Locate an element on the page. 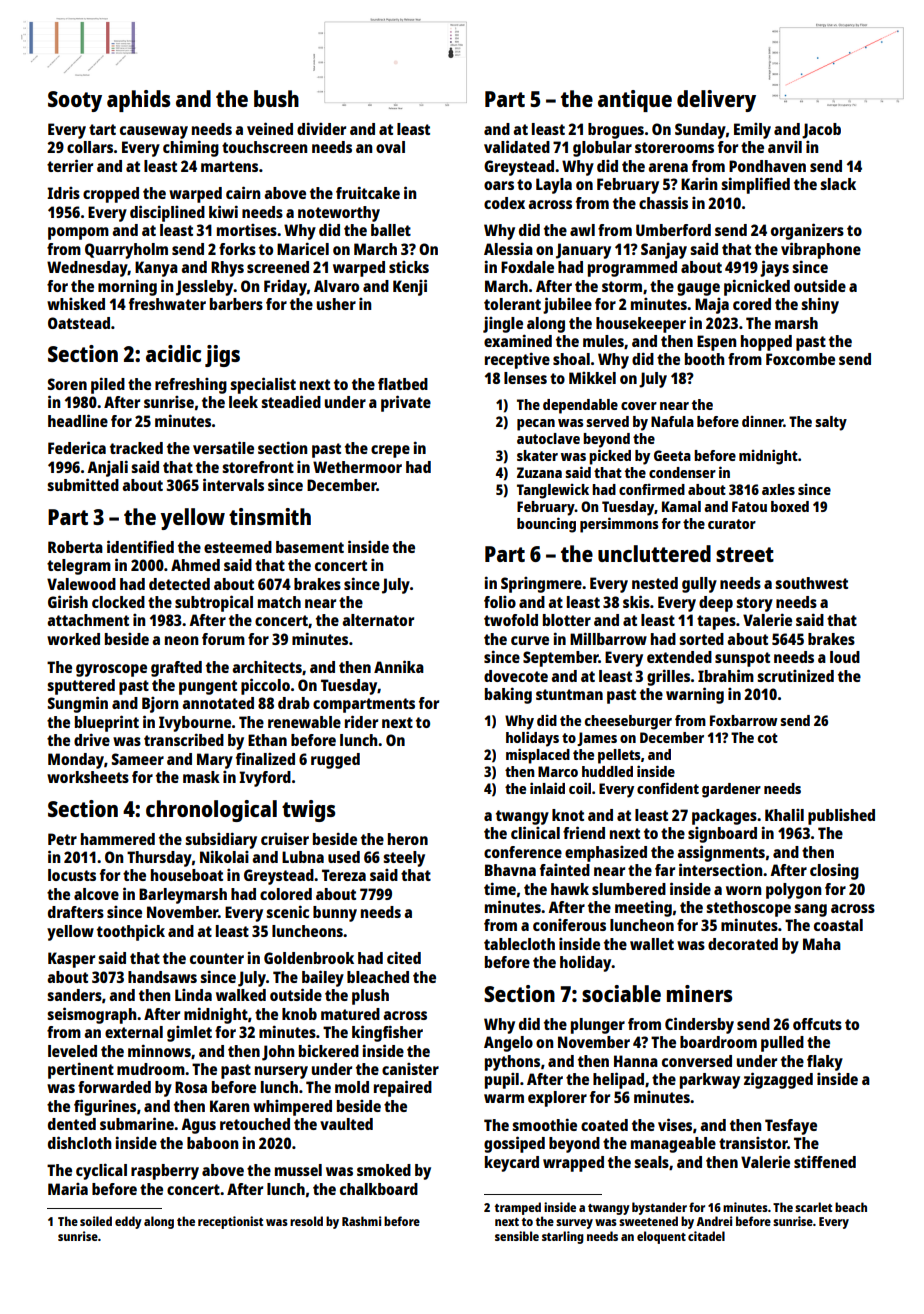  citadel is located at coordinates (706, 1236).
